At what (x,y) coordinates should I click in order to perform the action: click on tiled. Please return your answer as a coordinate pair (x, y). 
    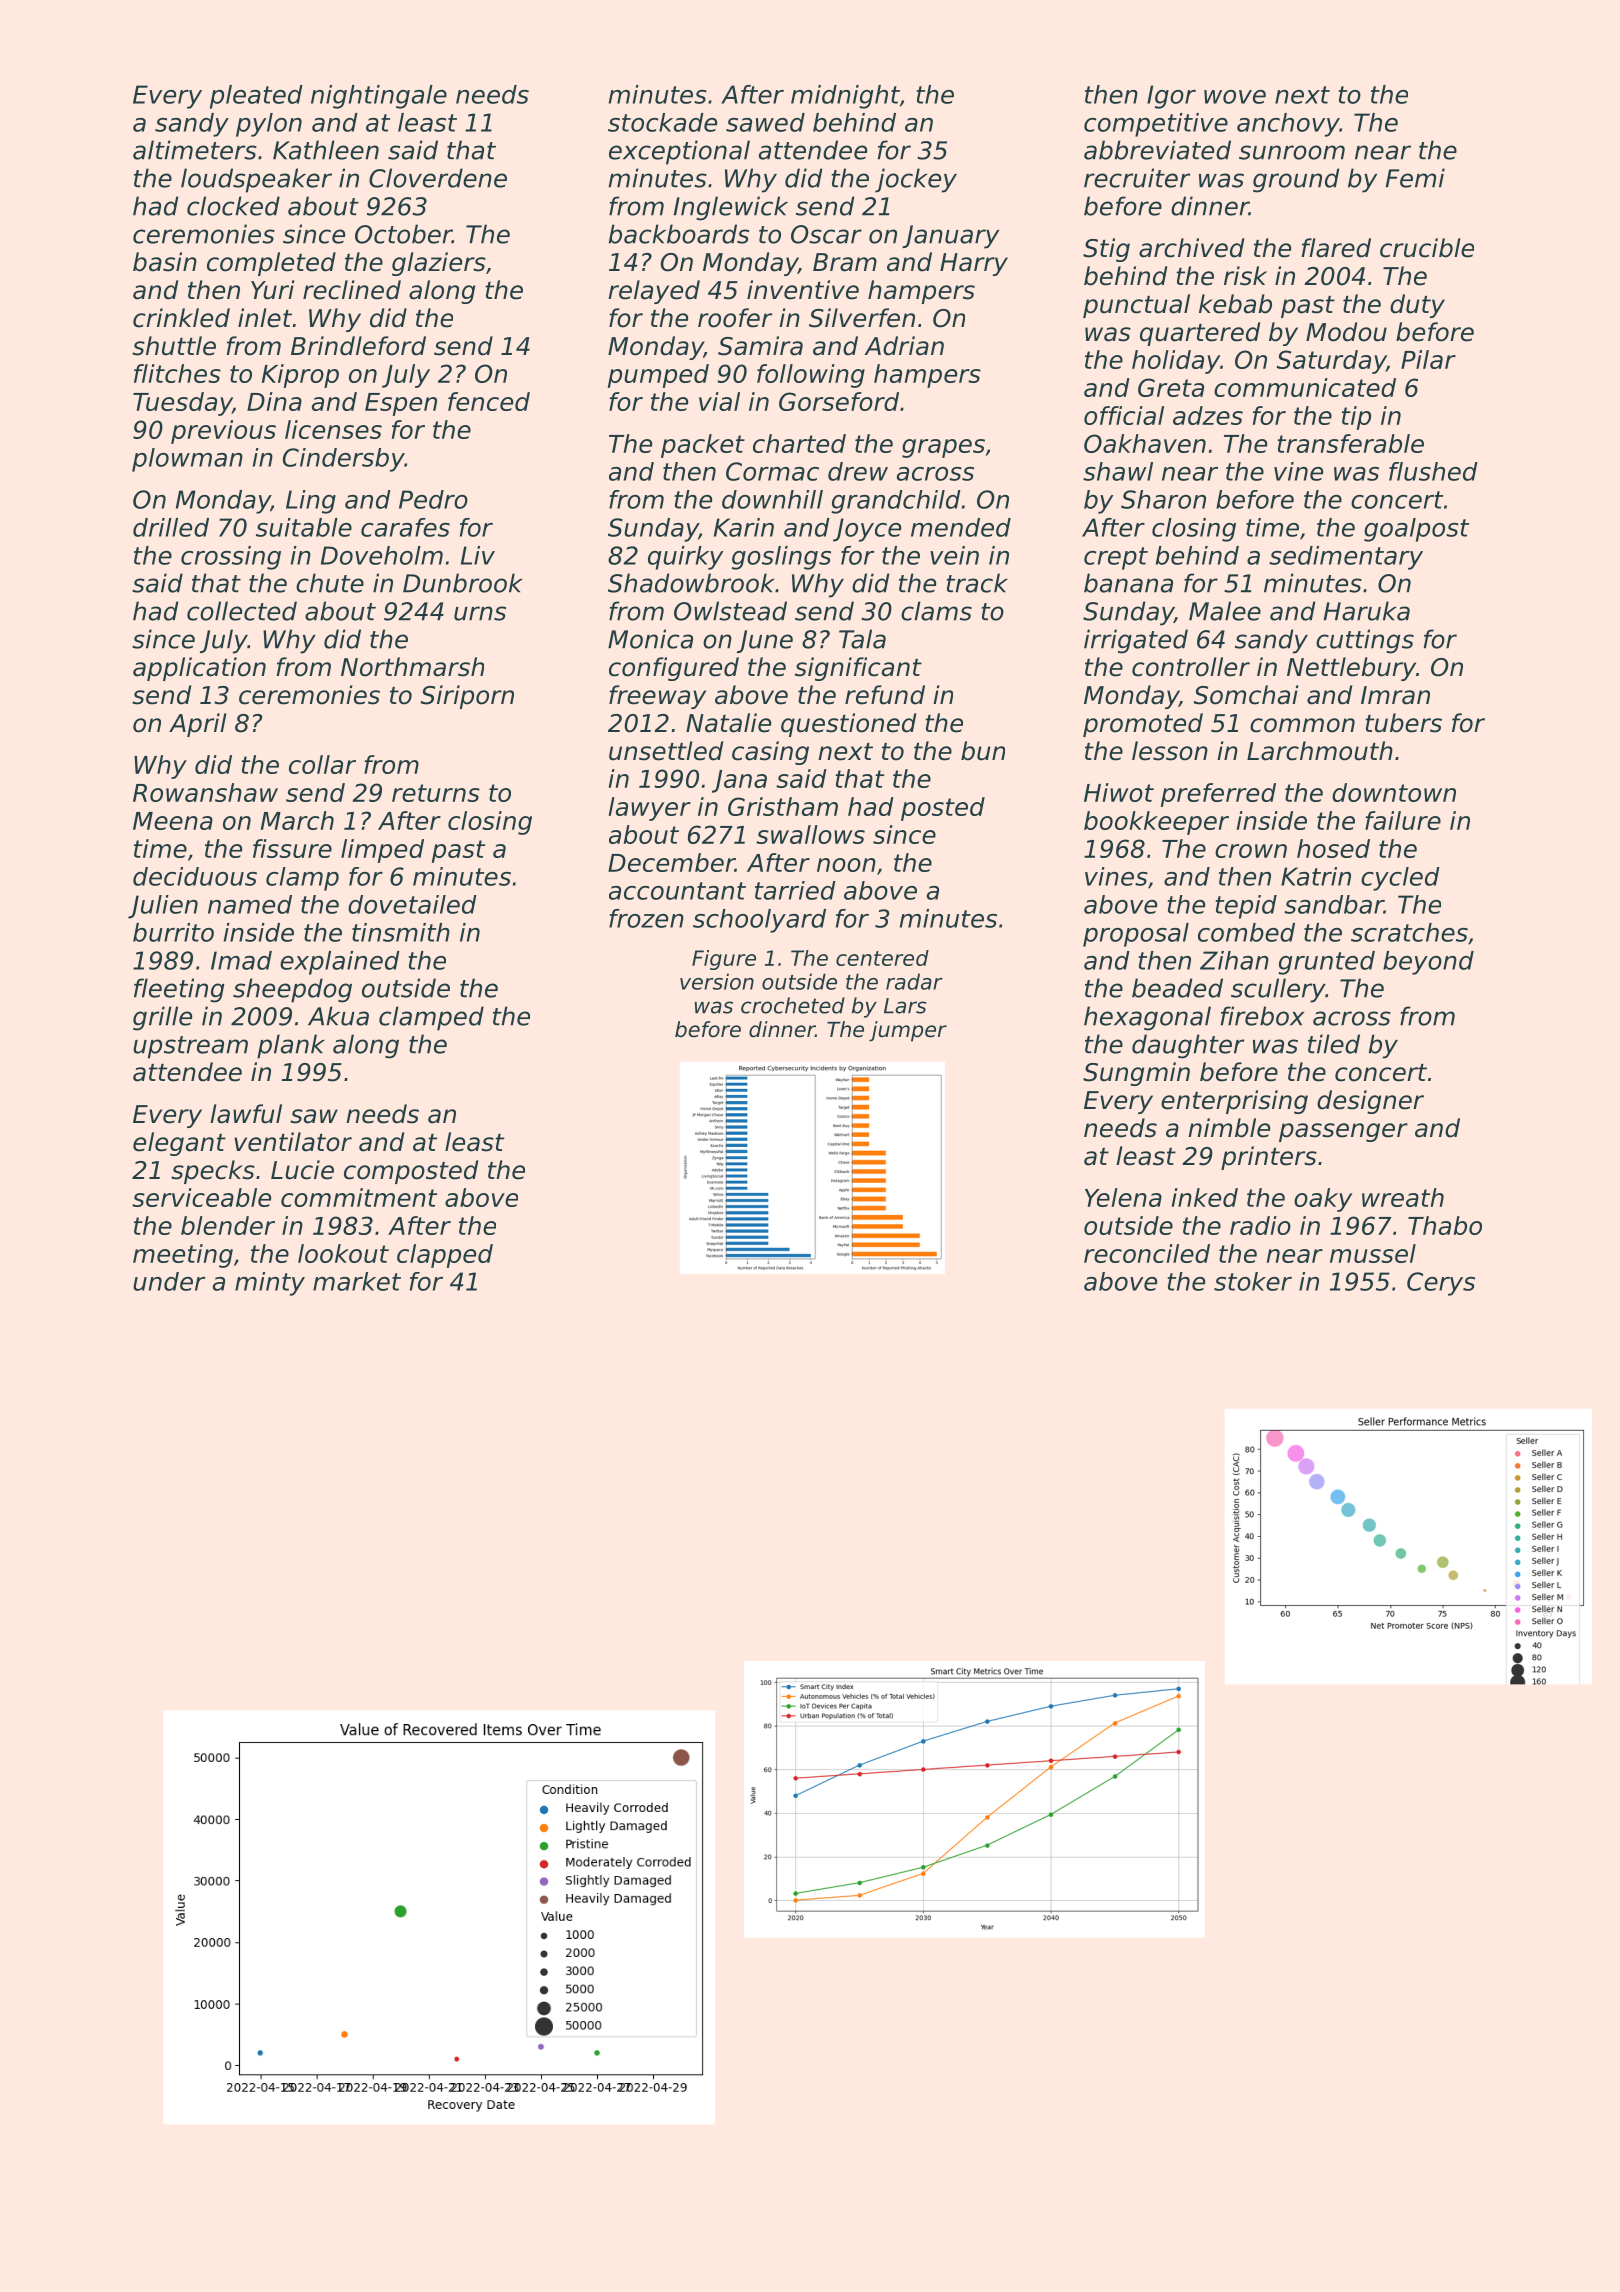
    Looking at the image, I should click on (1334, 1044).
